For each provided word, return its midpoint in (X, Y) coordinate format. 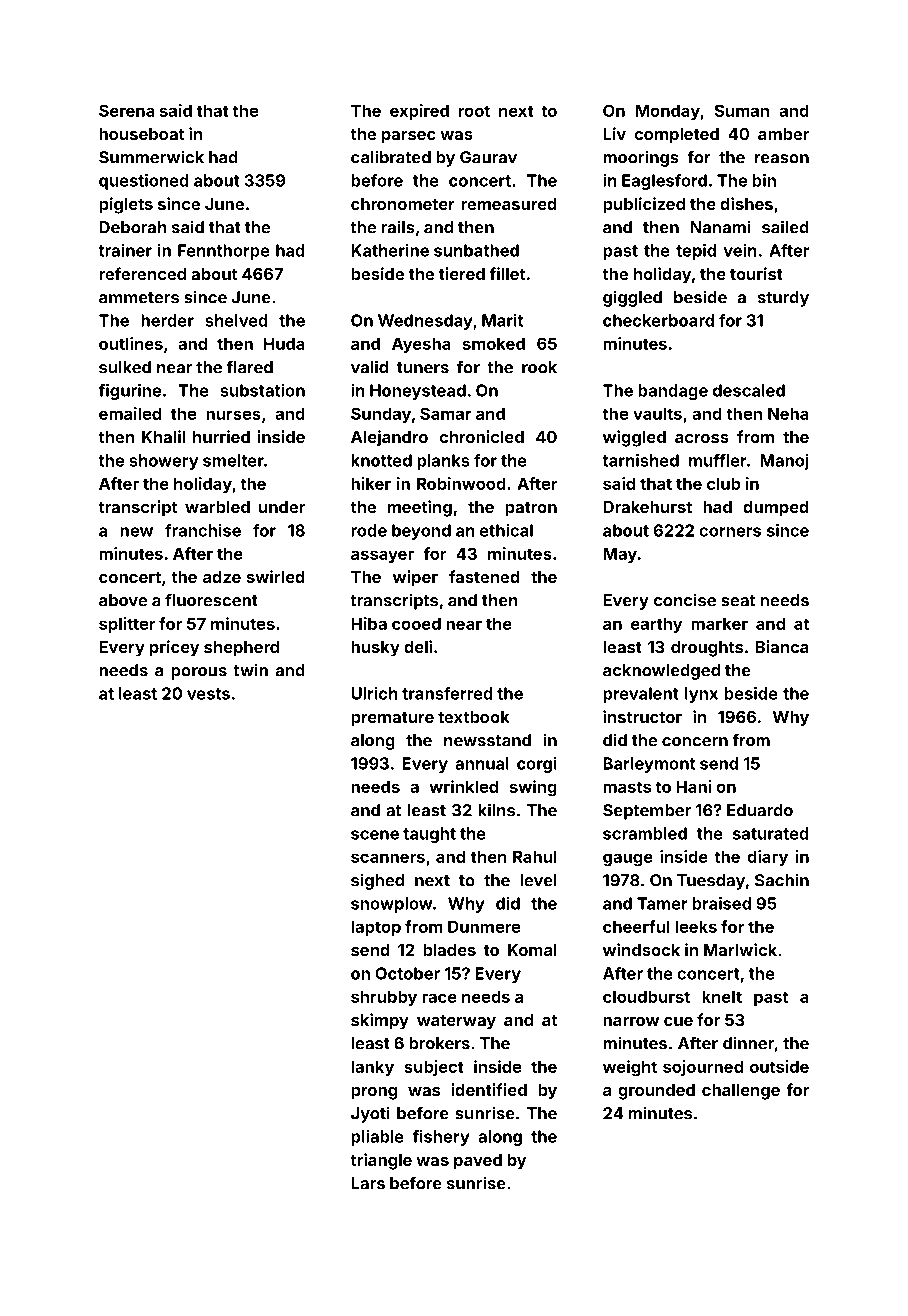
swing (533, 788)
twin (250, 670)
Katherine (390, 250)
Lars (368, 1183)
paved (478, 1162)
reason (782, 159)
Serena (127, 110)
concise (685, 600)
